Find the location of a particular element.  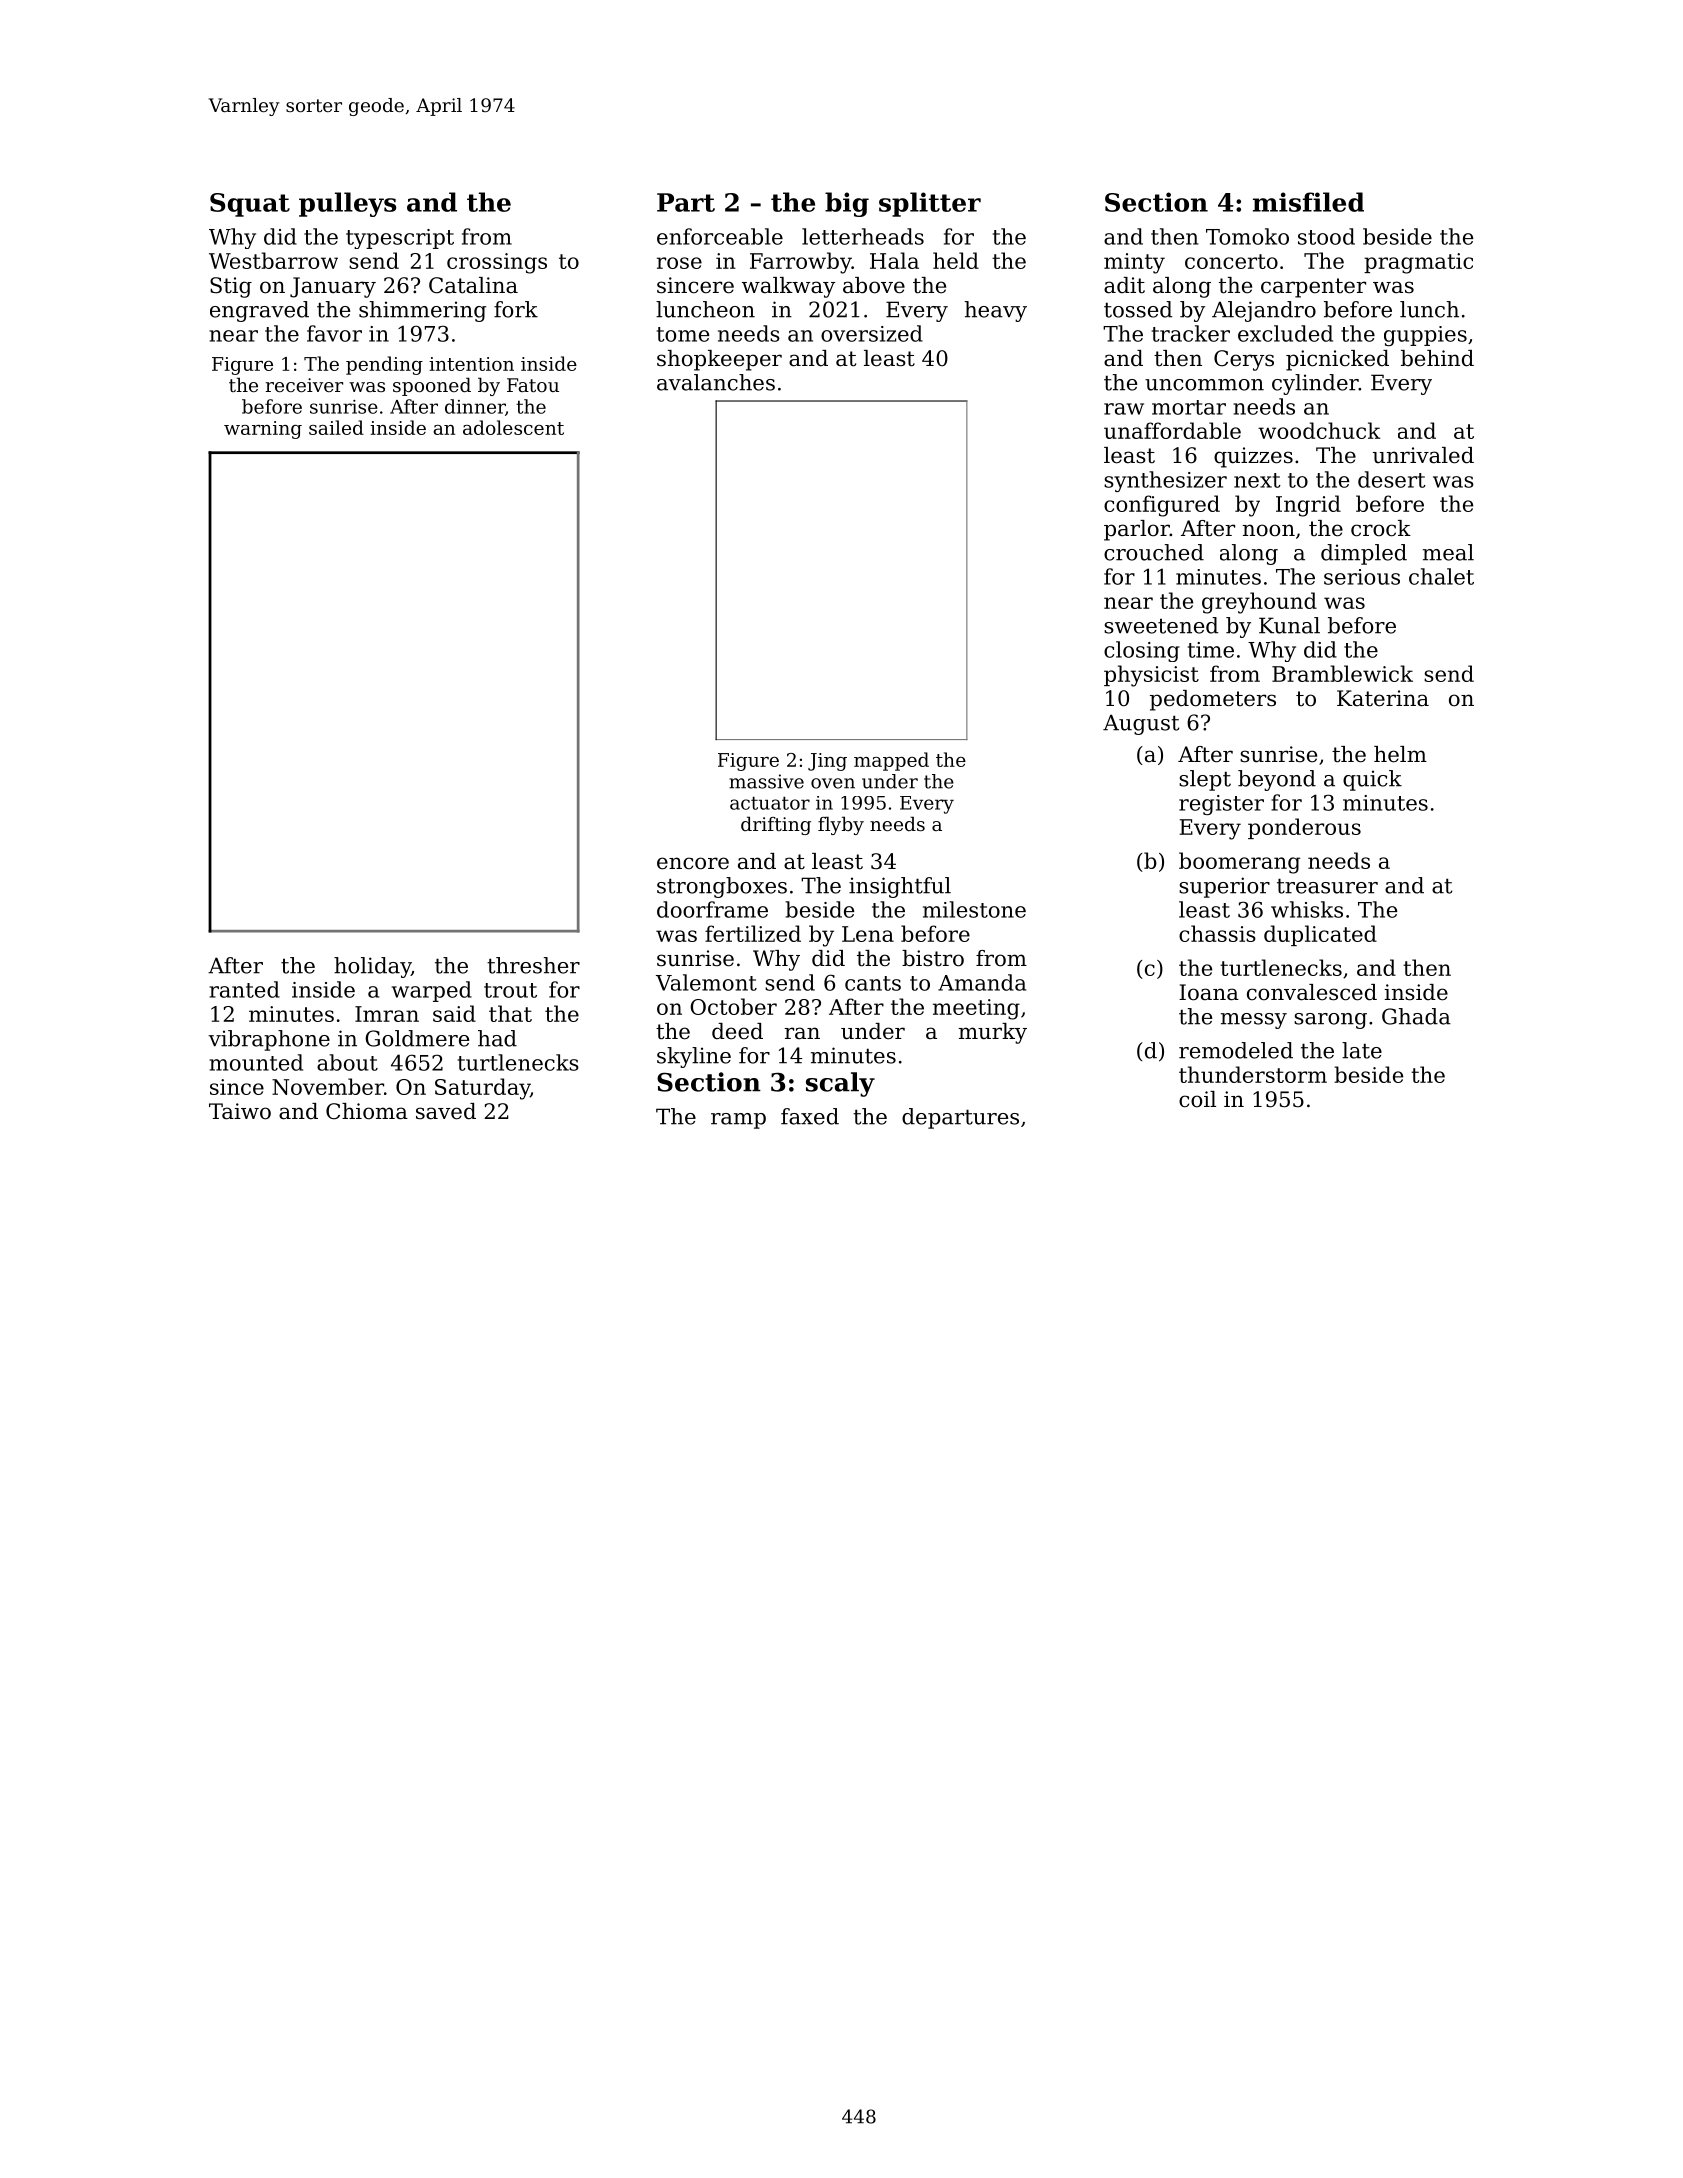

synthesizer is located at coordinates (1165, 481).
